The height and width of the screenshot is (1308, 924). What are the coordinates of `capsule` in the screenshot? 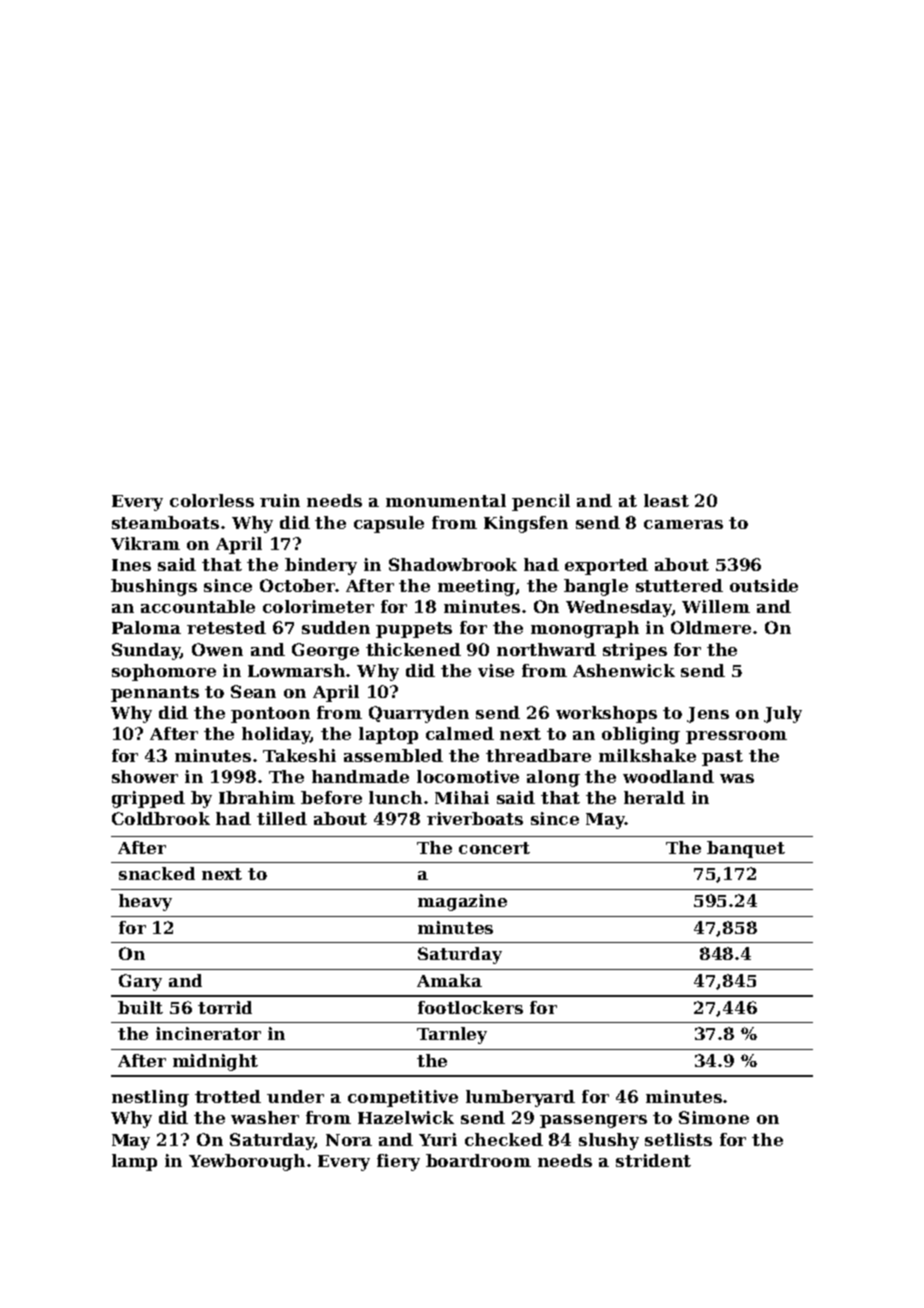 It's located at (389, 524).
